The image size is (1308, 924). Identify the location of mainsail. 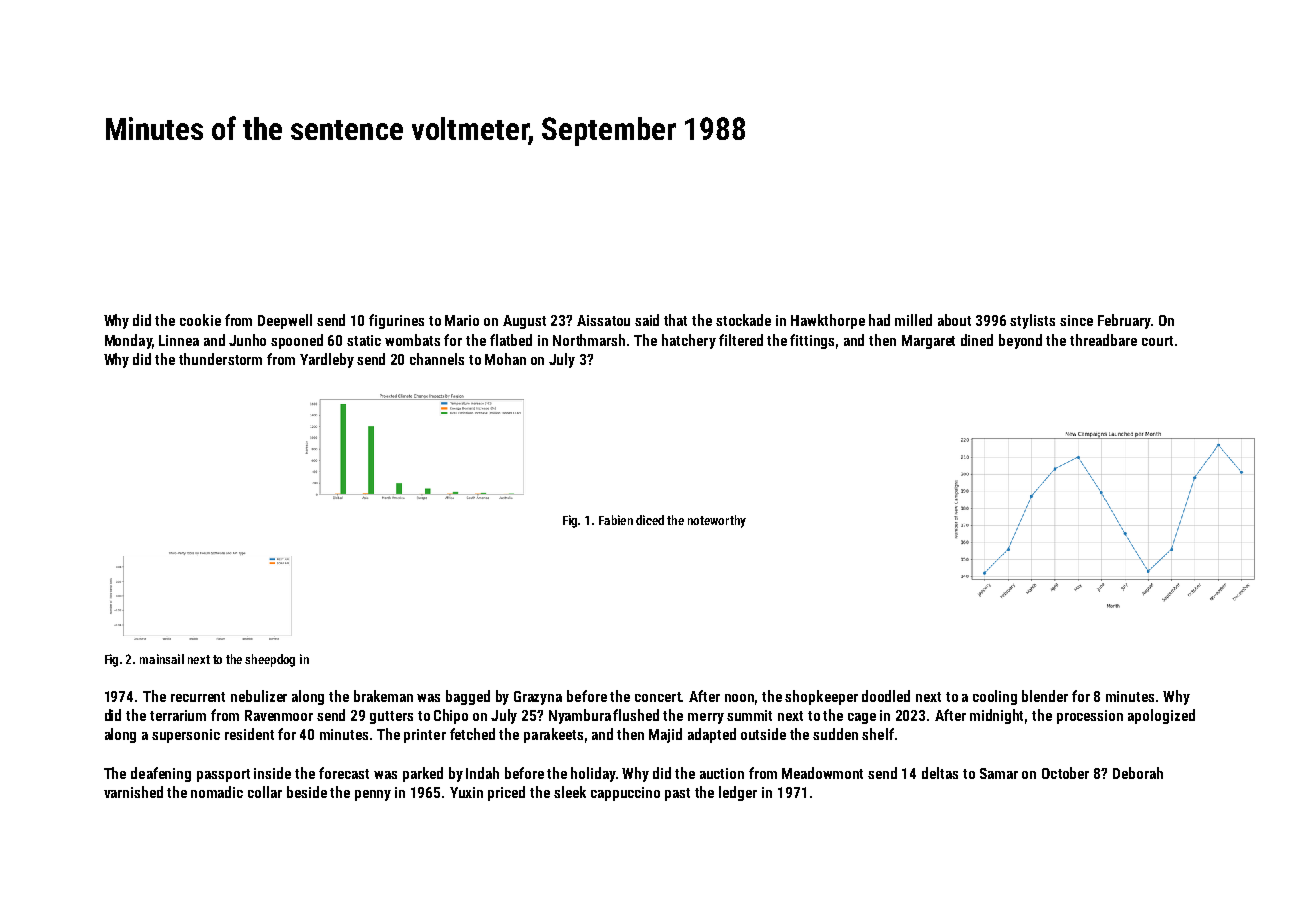
(162, 659).
